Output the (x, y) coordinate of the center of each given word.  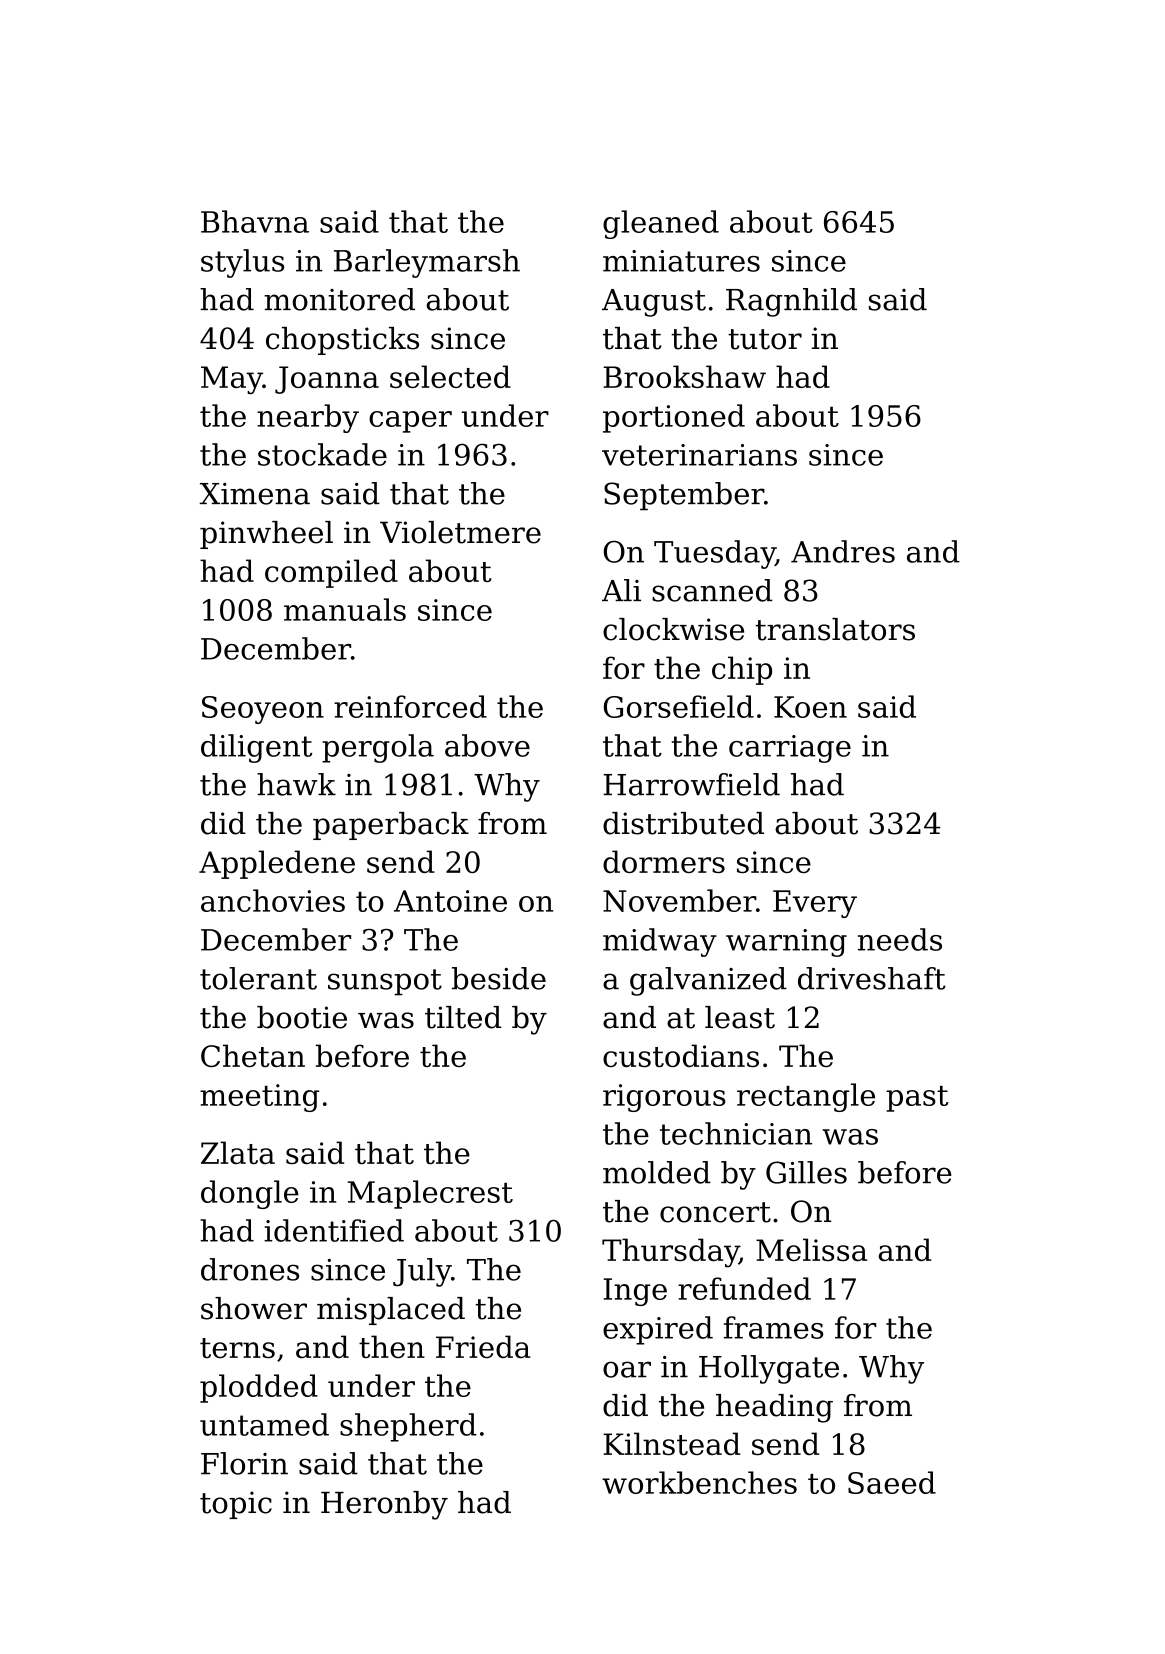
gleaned (661, 224)
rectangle (806, 1097)
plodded (259, 1388)
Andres (843, 551)
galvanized (708, 981)
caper (410, 422)
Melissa (811, 1249)
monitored (339, 299)
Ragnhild (791, 302)
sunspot (385, 982)
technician (736, 1133)
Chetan (253, 1055)
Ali (621, 590)
